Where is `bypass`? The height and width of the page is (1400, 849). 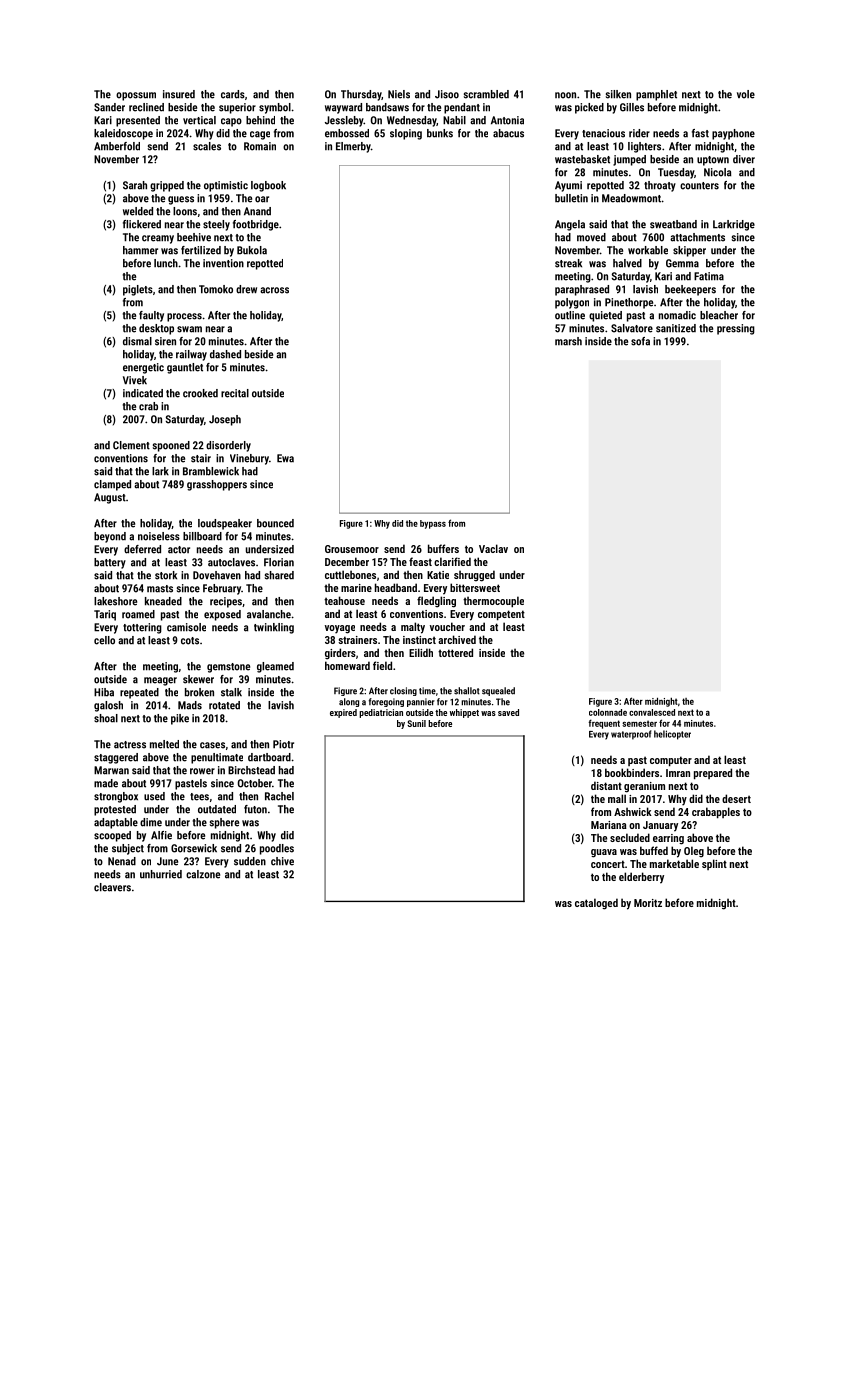 bypass is located at coordinates (433, 524).
